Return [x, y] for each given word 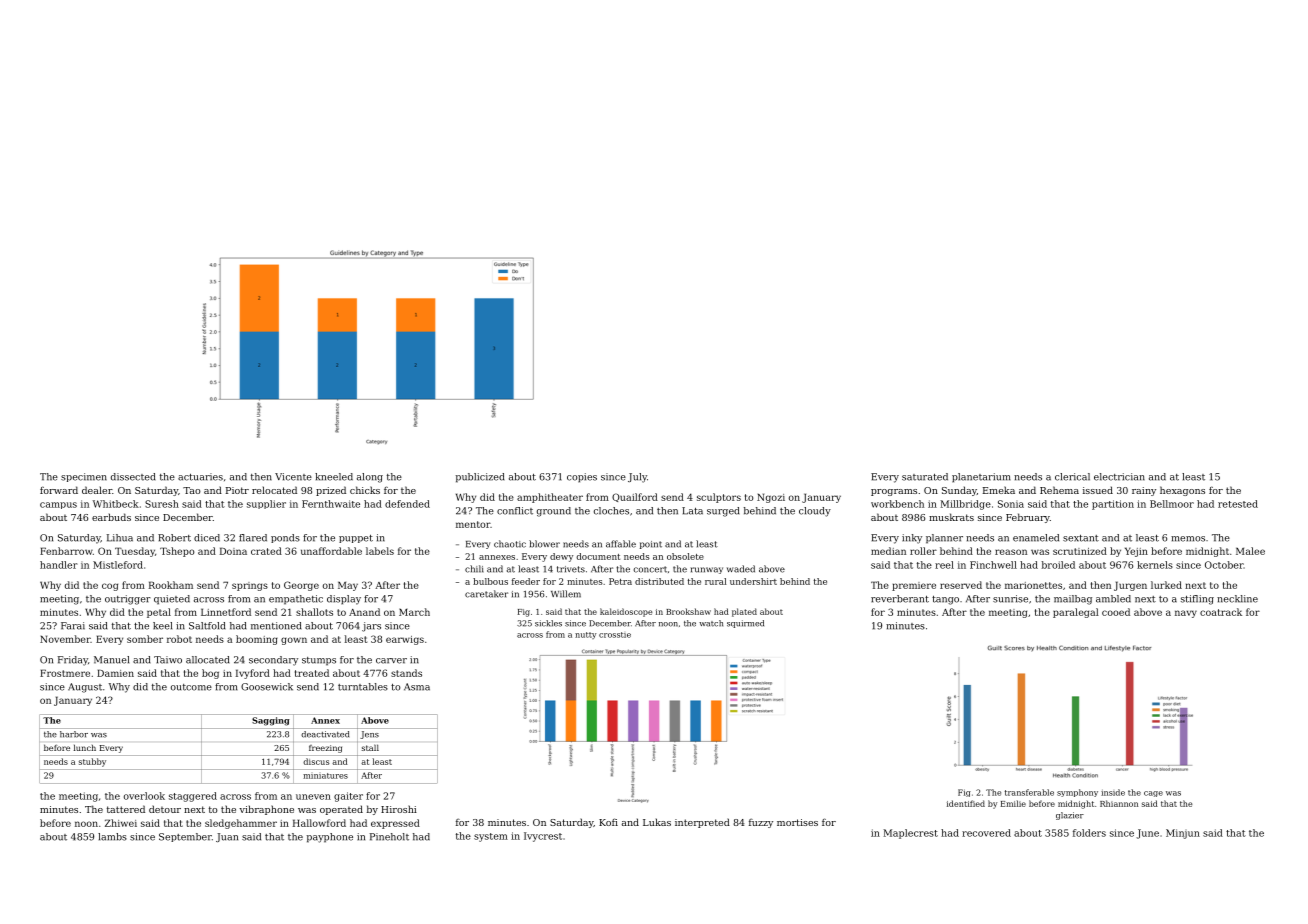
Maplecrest [910, 834]
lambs [112, 837]
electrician [1119, 477]
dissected [133, 477]
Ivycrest [543, 837]
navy [1186, 614]
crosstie [615, 635]
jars [371, 627]
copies [582, 478]
